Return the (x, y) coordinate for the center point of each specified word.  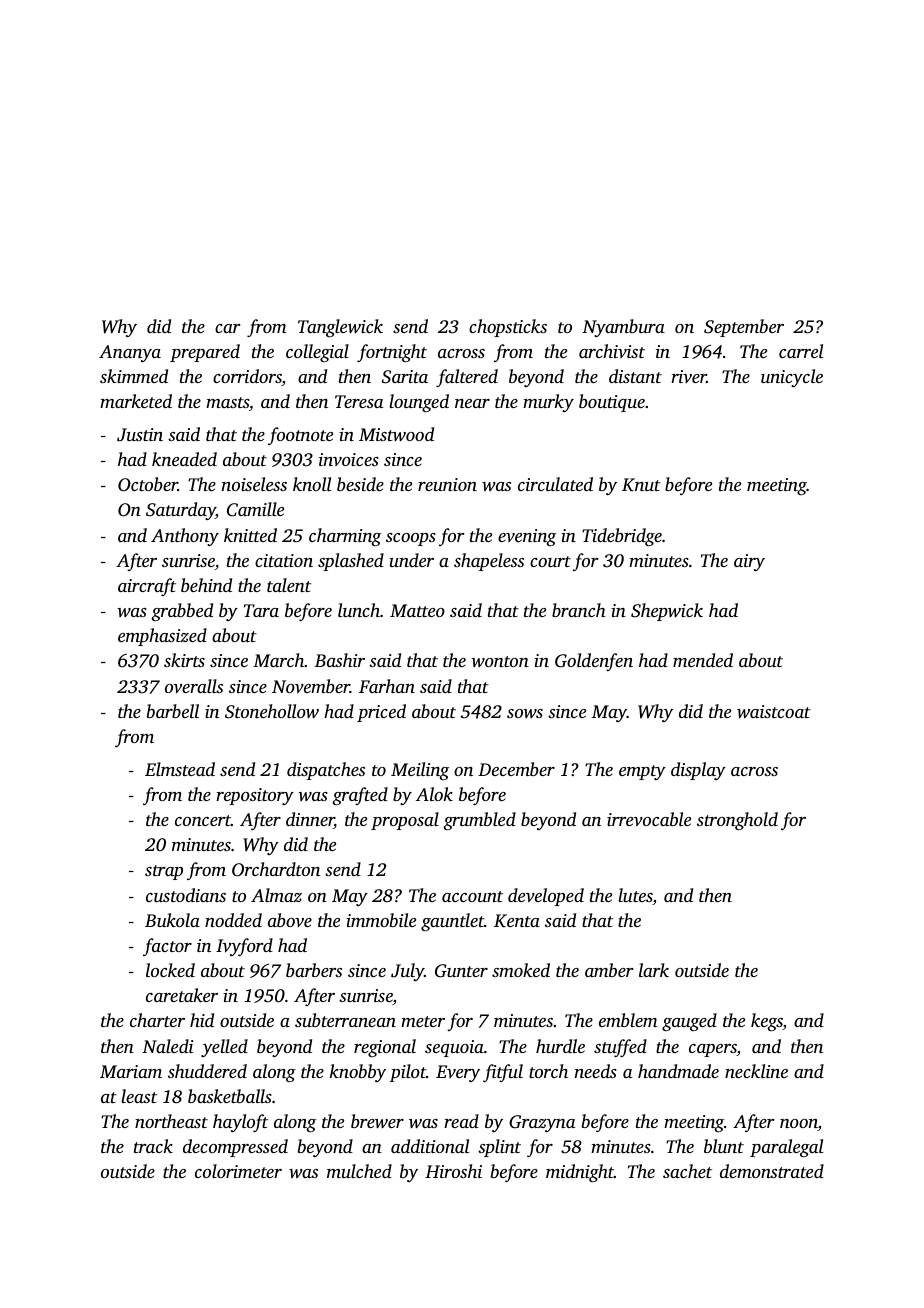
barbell (173, 711)
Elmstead (180, 769)
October (148, 484)
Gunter (461, 971)
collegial (317, 353)
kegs (767, 1022)
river (689, 376)
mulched (359, 1171)
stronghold (737, 821)
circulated (555, 484)
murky (548, 403)
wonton (500, 661)
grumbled (479, 821)
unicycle (792, 378)
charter (157, 1020)
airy (749, 562)
